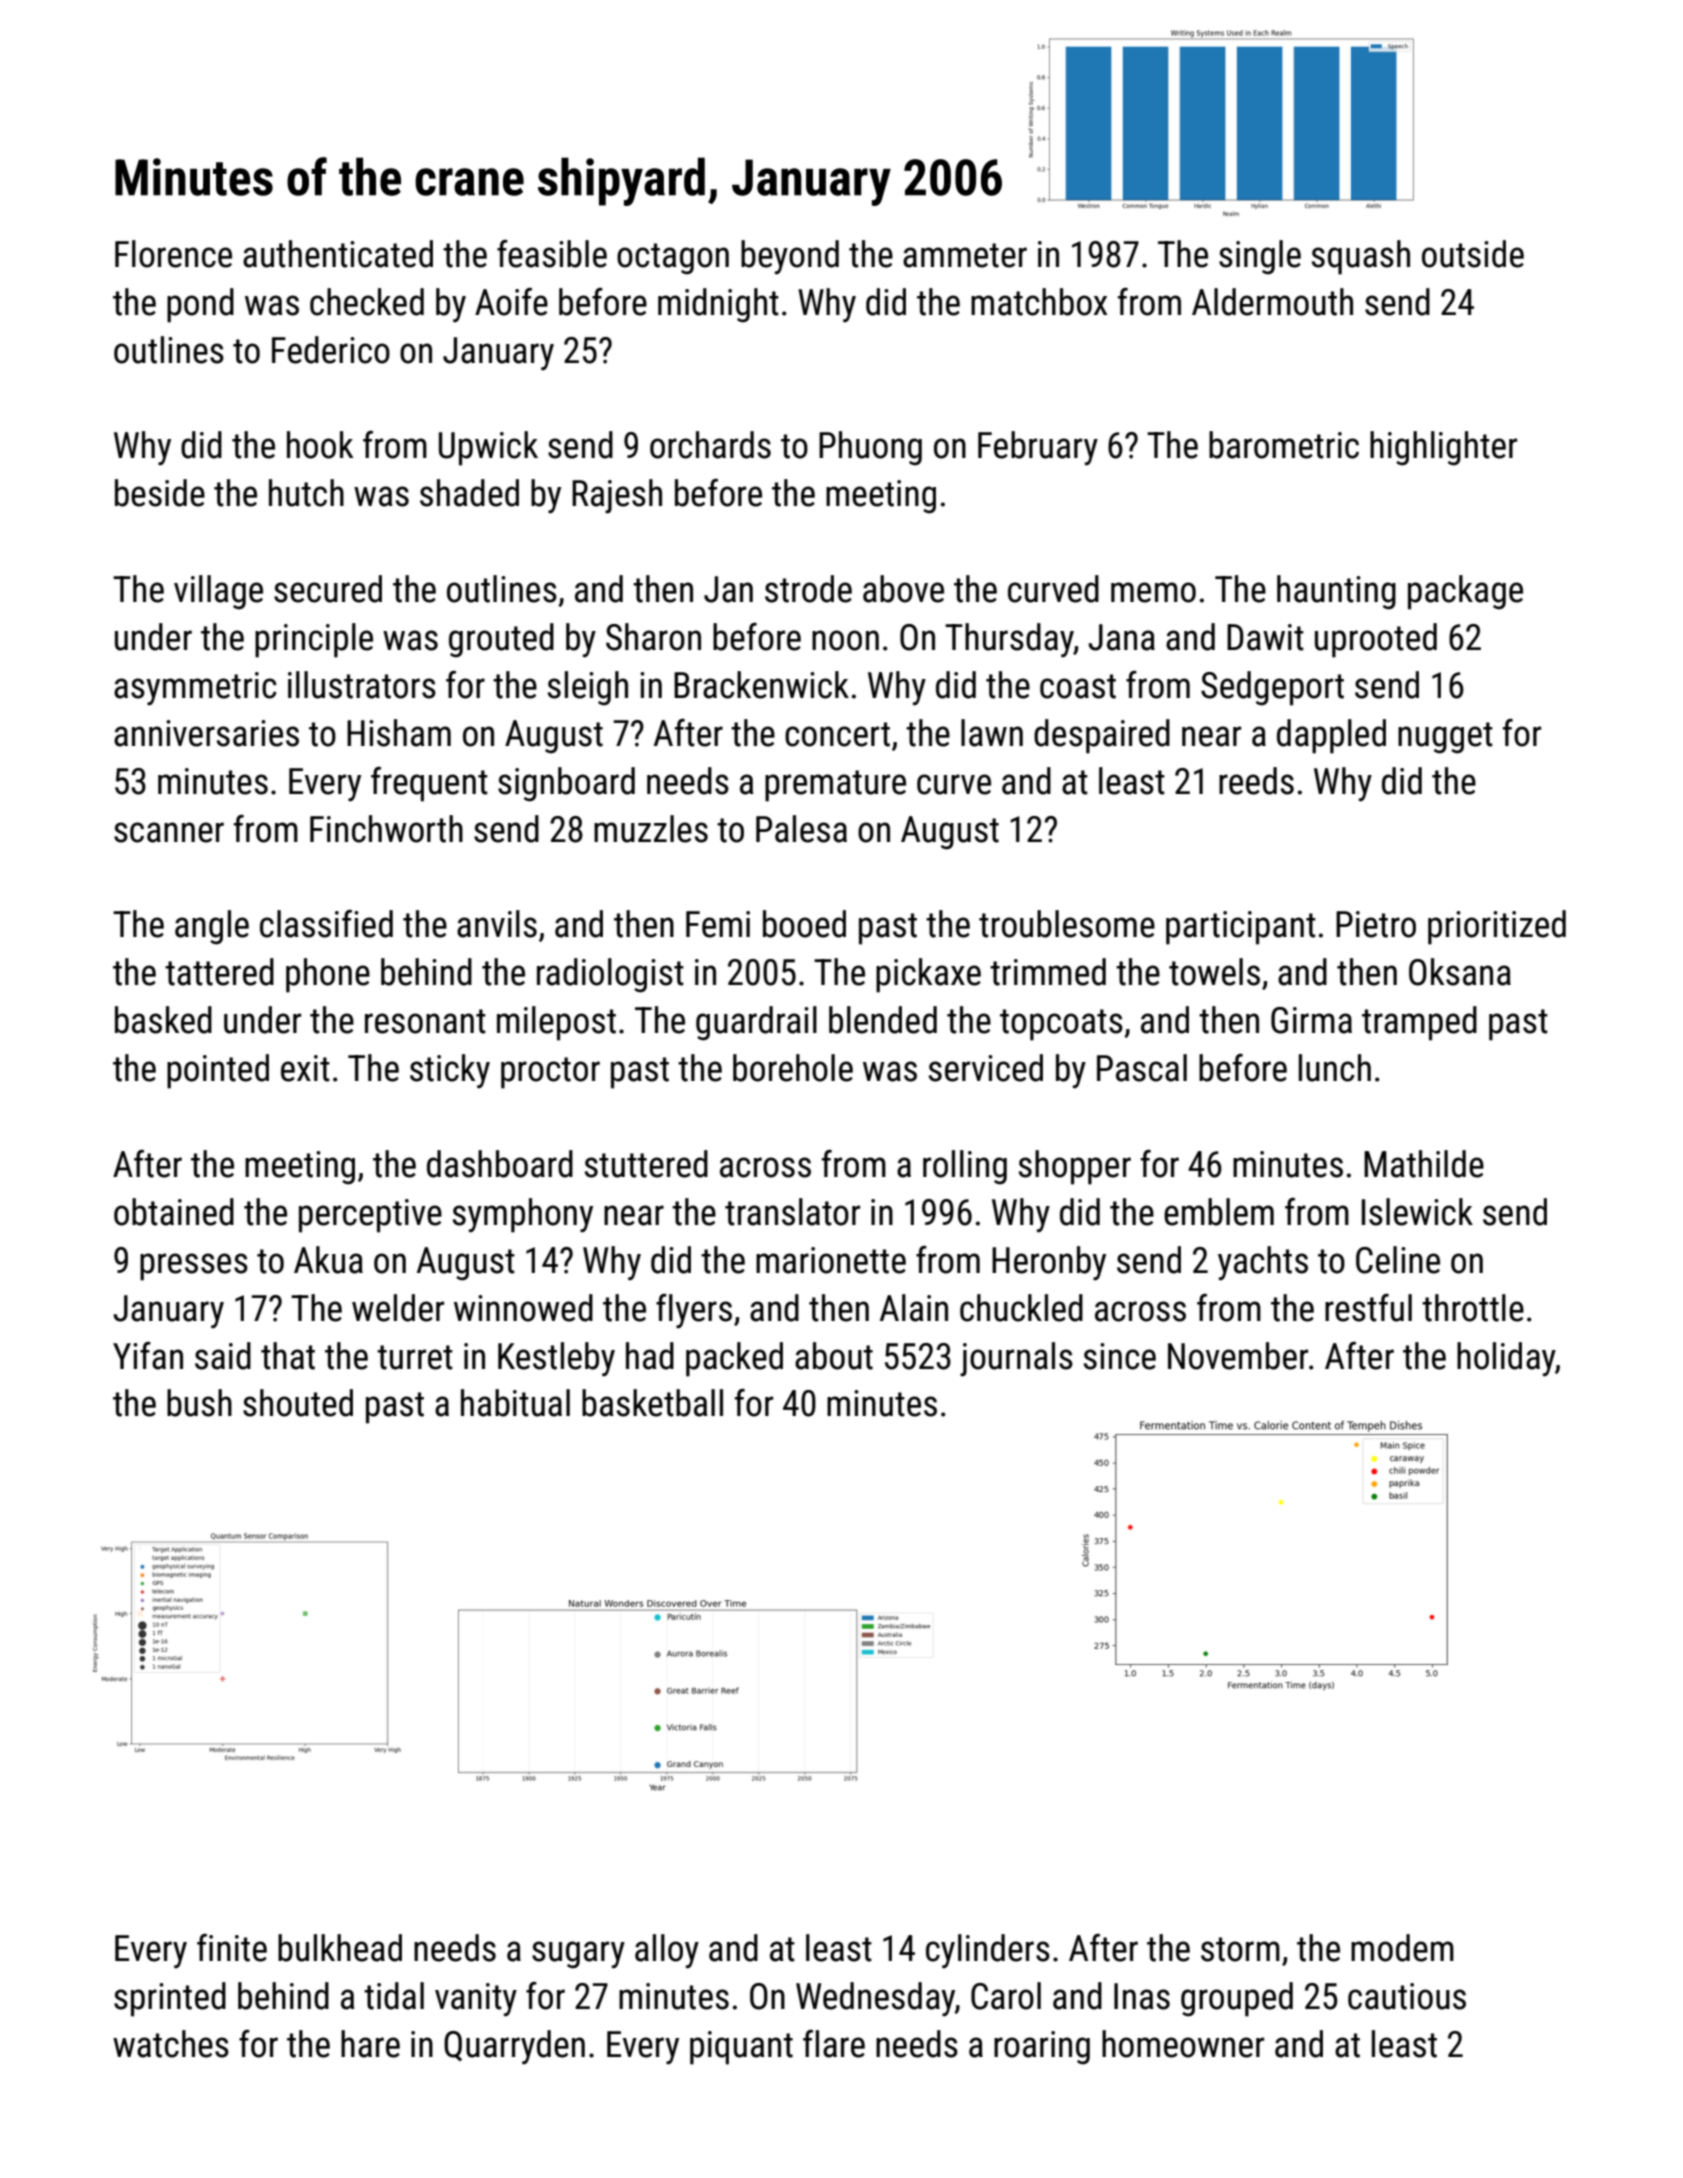 The width and height of the document is (1683, 2178). What do you see at coordinates (1272, 302) in the document?
I see `Aldermouth` at bounding box center [1272, 302].
